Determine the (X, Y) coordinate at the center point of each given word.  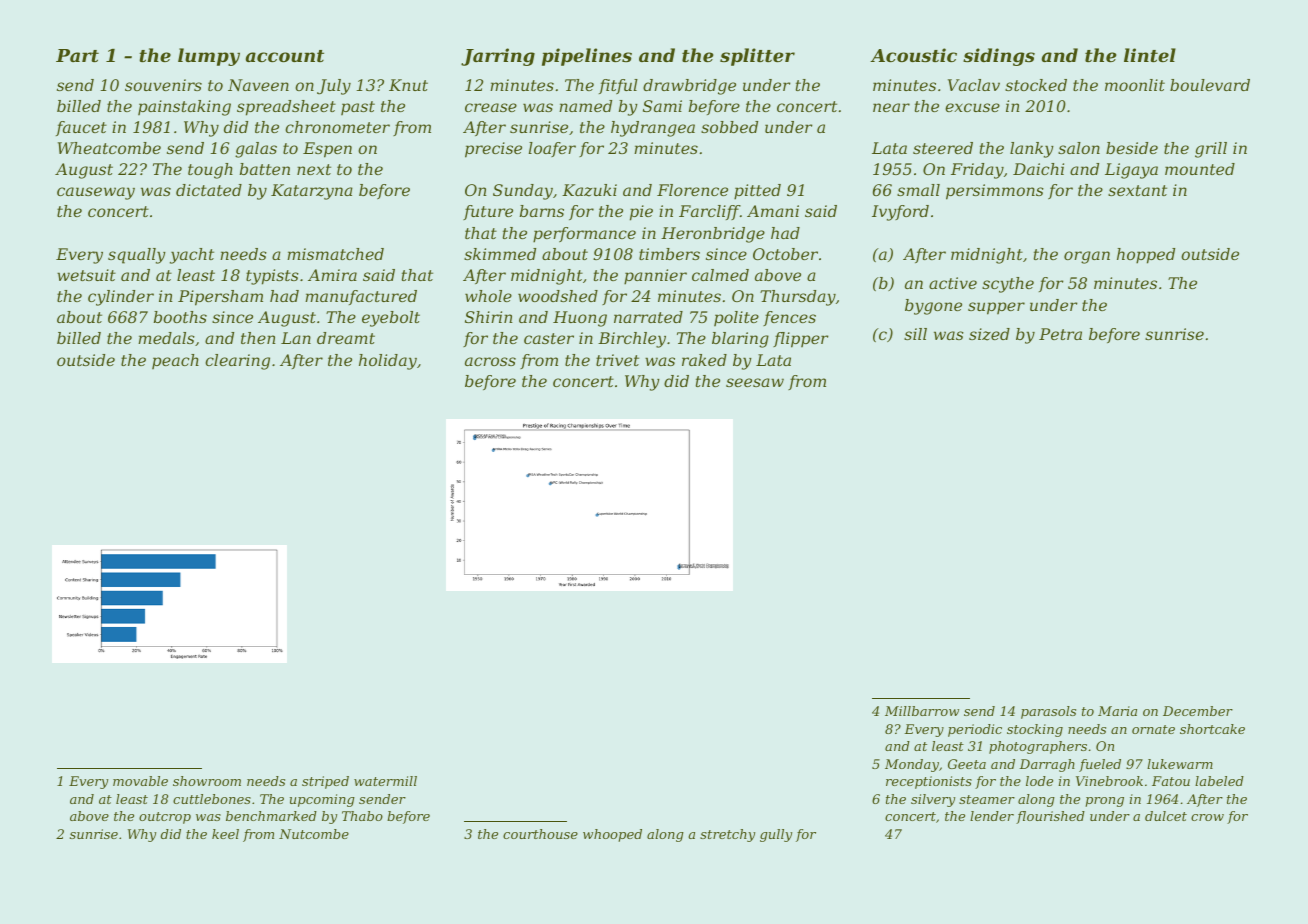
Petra (1060, 334)
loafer (552, 149)
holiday (388, 362)
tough (210, 171)
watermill (385, 781)
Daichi (1038, 169)
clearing (237, 362)
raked (704, 360)
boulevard (1210, 85)
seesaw (755, 382)
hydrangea (653, 129)
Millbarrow (922, 711)
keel (225, 834)
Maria (1117, 711)
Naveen (258, 85)
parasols (1048, 712)
